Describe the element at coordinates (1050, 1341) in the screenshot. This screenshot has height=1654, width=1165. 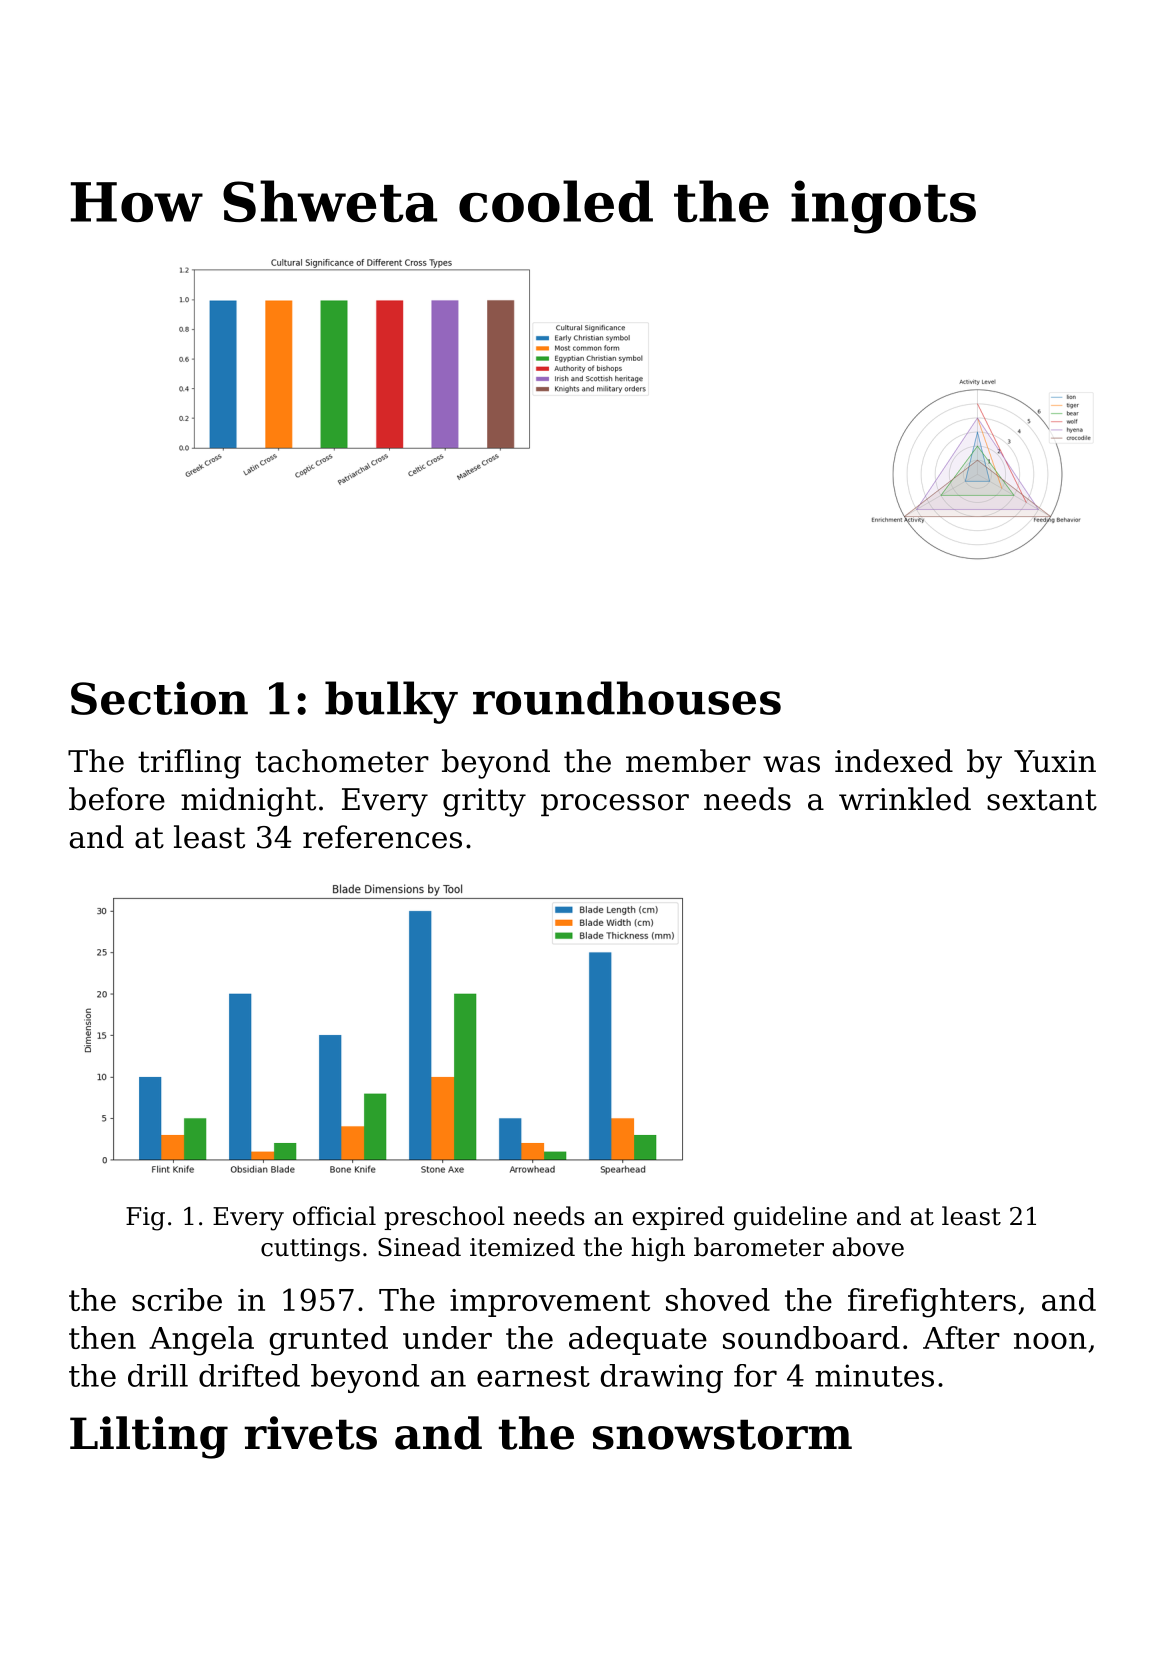
I see `noon` at that location.
